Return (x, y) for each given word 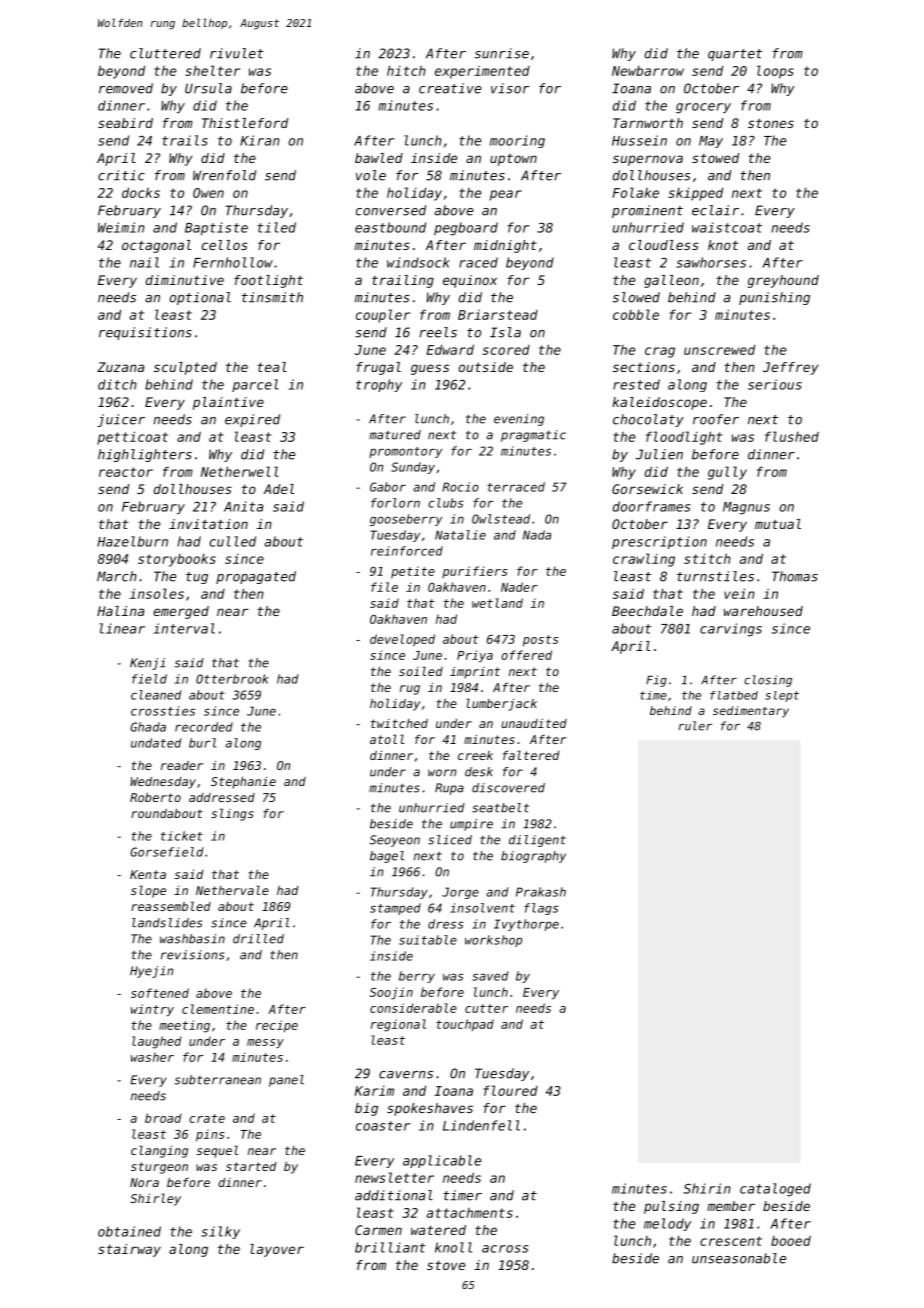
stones (771, 123)
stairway (129, 1250)
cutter (486, 1008)
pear (506, 195)
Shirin (707, 1188)
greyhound (783, 281)
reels (438, 332)
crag (660, 352)
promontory (405, 452)
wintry (152, 1010)
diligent (537, 841)
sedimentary (751, 712)
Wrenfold (224, 175)
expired (252, 420)
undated (156, 743)
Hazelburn (132, 541)
